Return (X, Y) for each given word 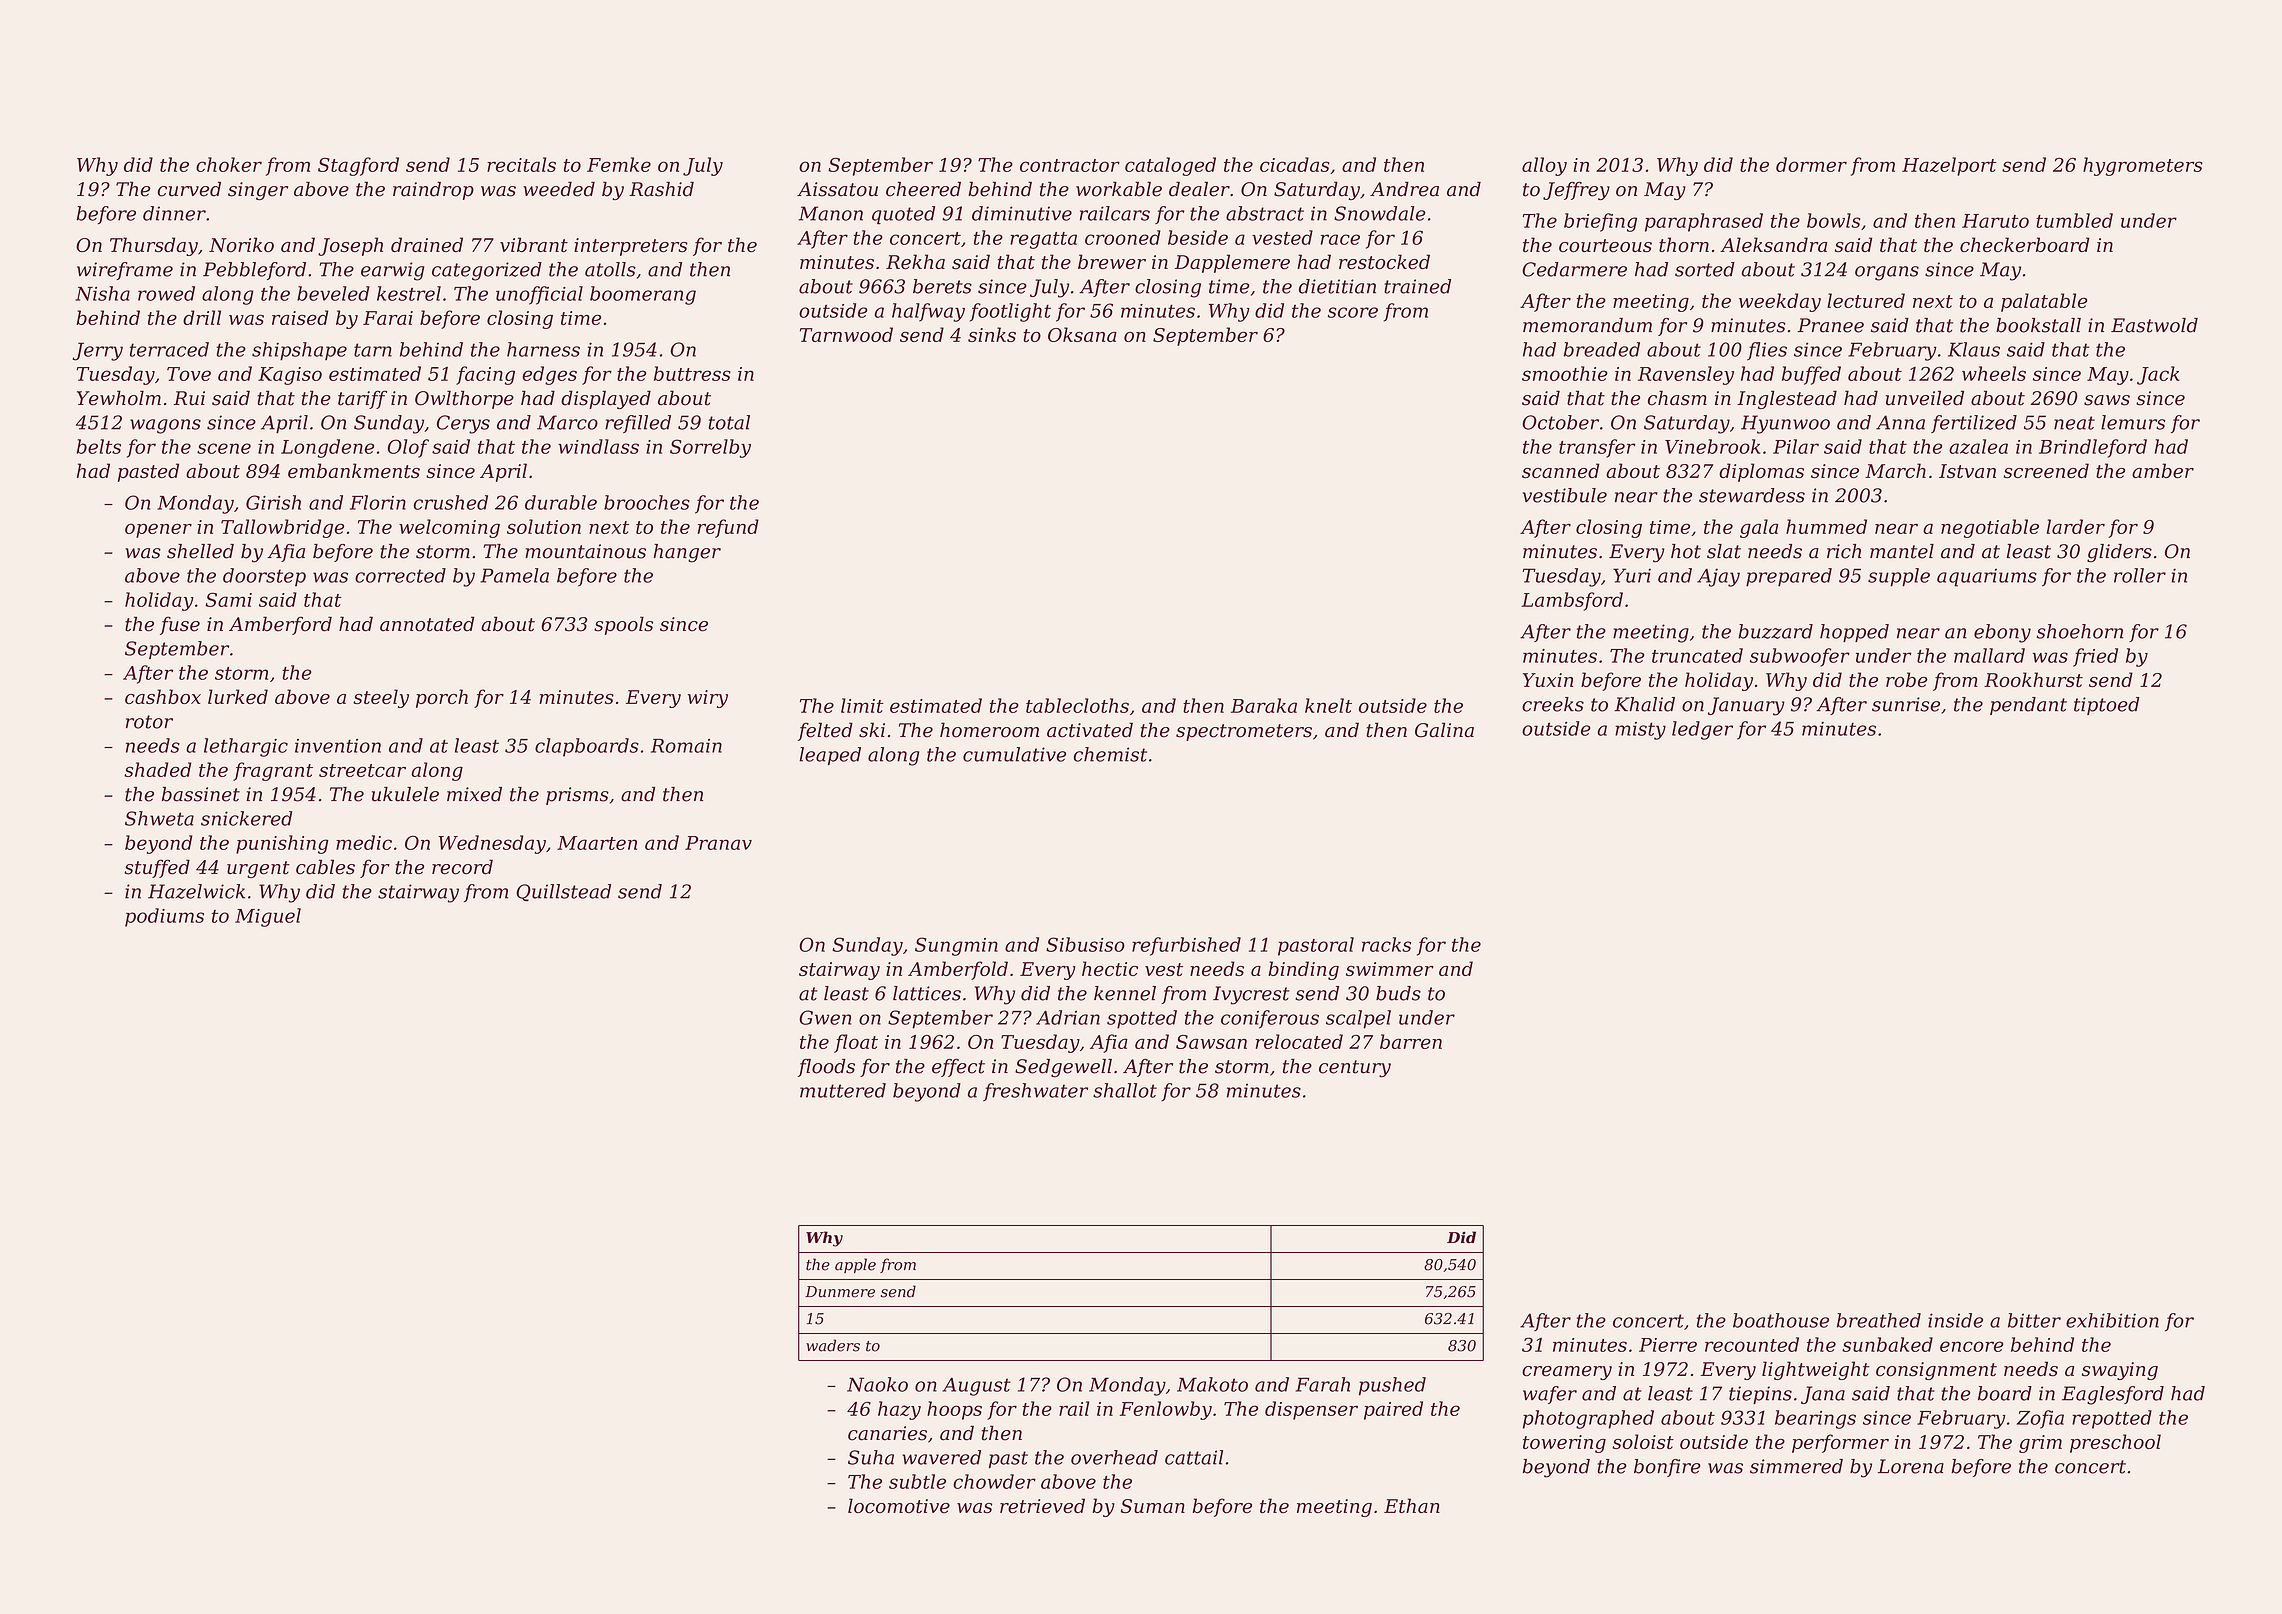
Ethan (1412, 1505)
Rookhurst (2033, 679)
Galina (1444, 730)
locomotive (899, 1505)
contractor (1070, 165)
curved (189, 189)
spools (623, 625)
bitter (2034, 1320)
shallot (1125, 1090)
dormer (1811, 164)
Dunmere (840, 1292)
